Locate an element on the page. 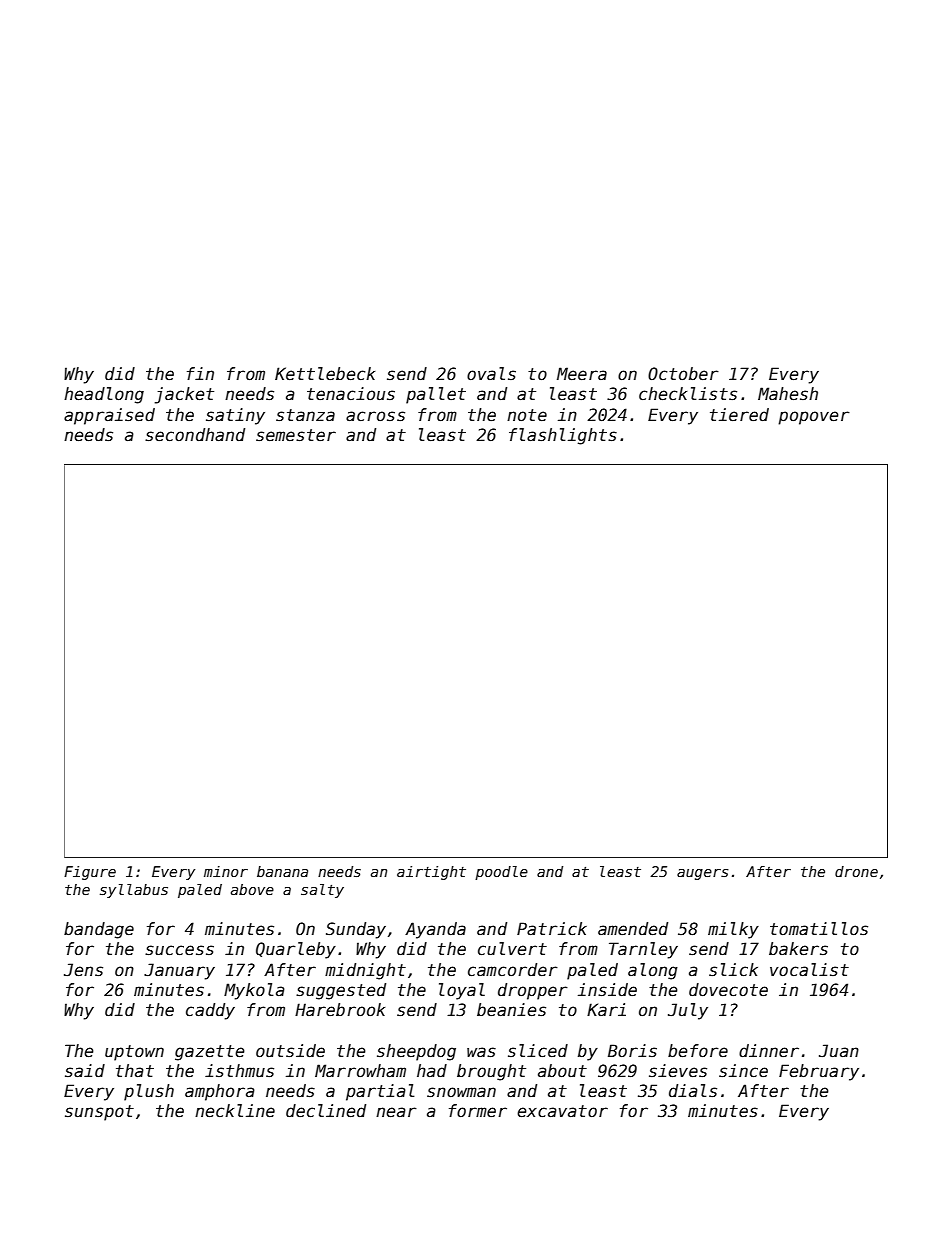 The image size is (952, 1233). Figure is located at coordinates (90, 873).
